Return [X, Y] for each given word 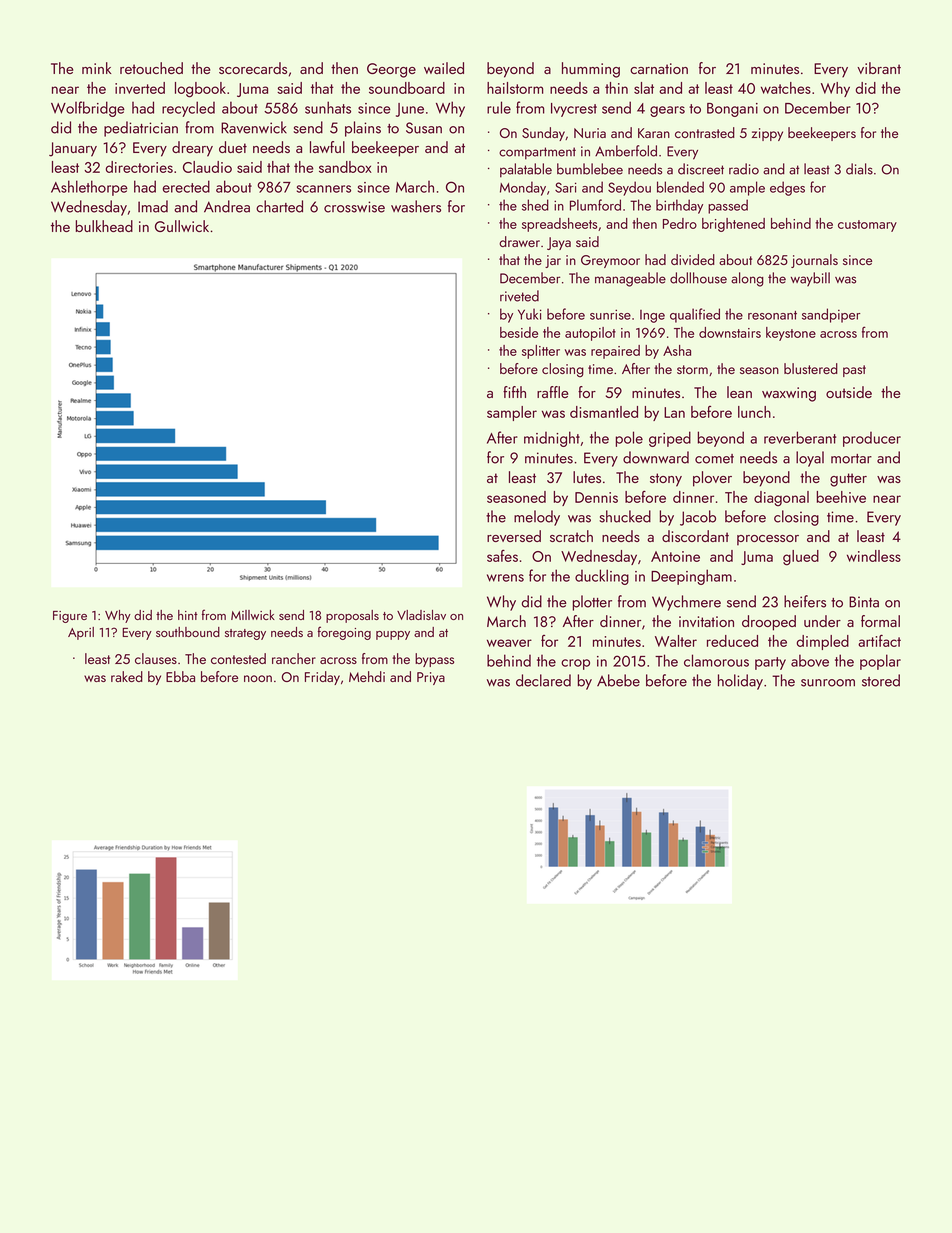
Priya [431, 678]
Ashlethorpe [89, 188]
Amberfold [626, 151]
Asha [677, 350]
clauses [156, 658]
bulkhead [104, 226]
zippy [767, 134]
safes [502, 556]
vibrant [879, 68]
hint [188, 615]
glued [801, 558]
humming [591, 70]
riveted [519, 296]
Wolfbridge [88, 109]
